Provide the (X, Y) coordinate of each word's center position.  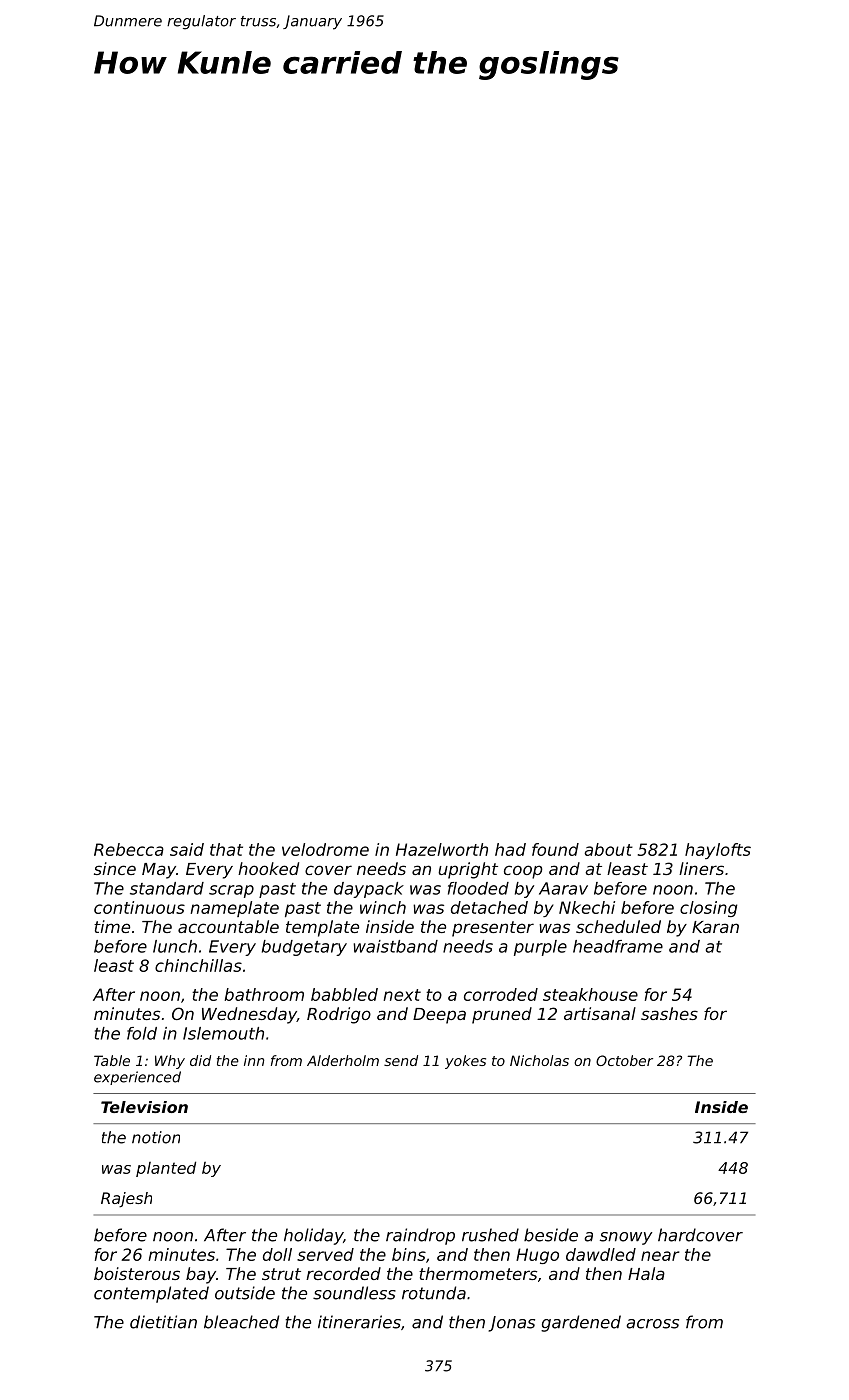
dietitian (163, 1322)
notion (156, 1137)
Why (170, 1062)
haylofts (718, 851)
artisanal (600, 1013)
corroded (501, 994)
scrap (231, 891)
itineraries (359, 1322)
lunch (175, 946)
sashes (669, 1013)
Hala (646, 1273)
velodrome (325, 849)
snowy (626, 1238)
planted (166, 1169)
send (401, 1060)
